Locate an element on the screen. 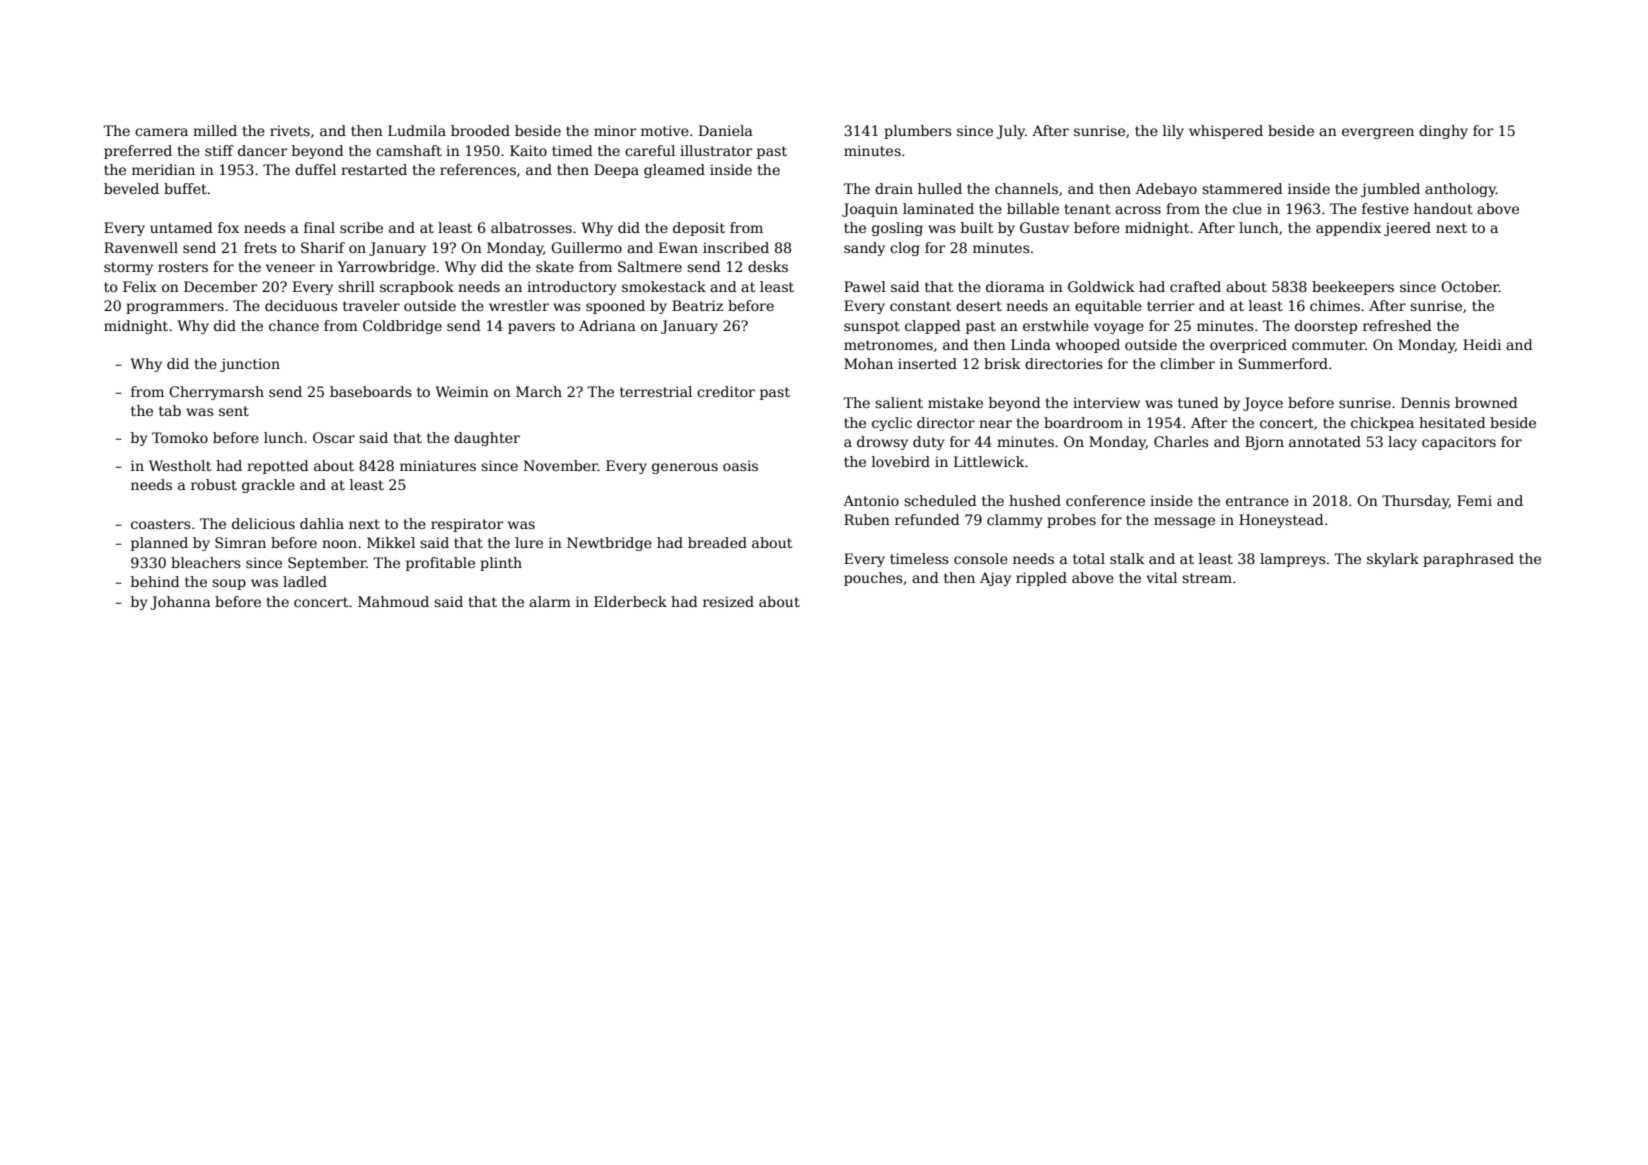  Cherrymarsh is located at coordinates (216, 393).
